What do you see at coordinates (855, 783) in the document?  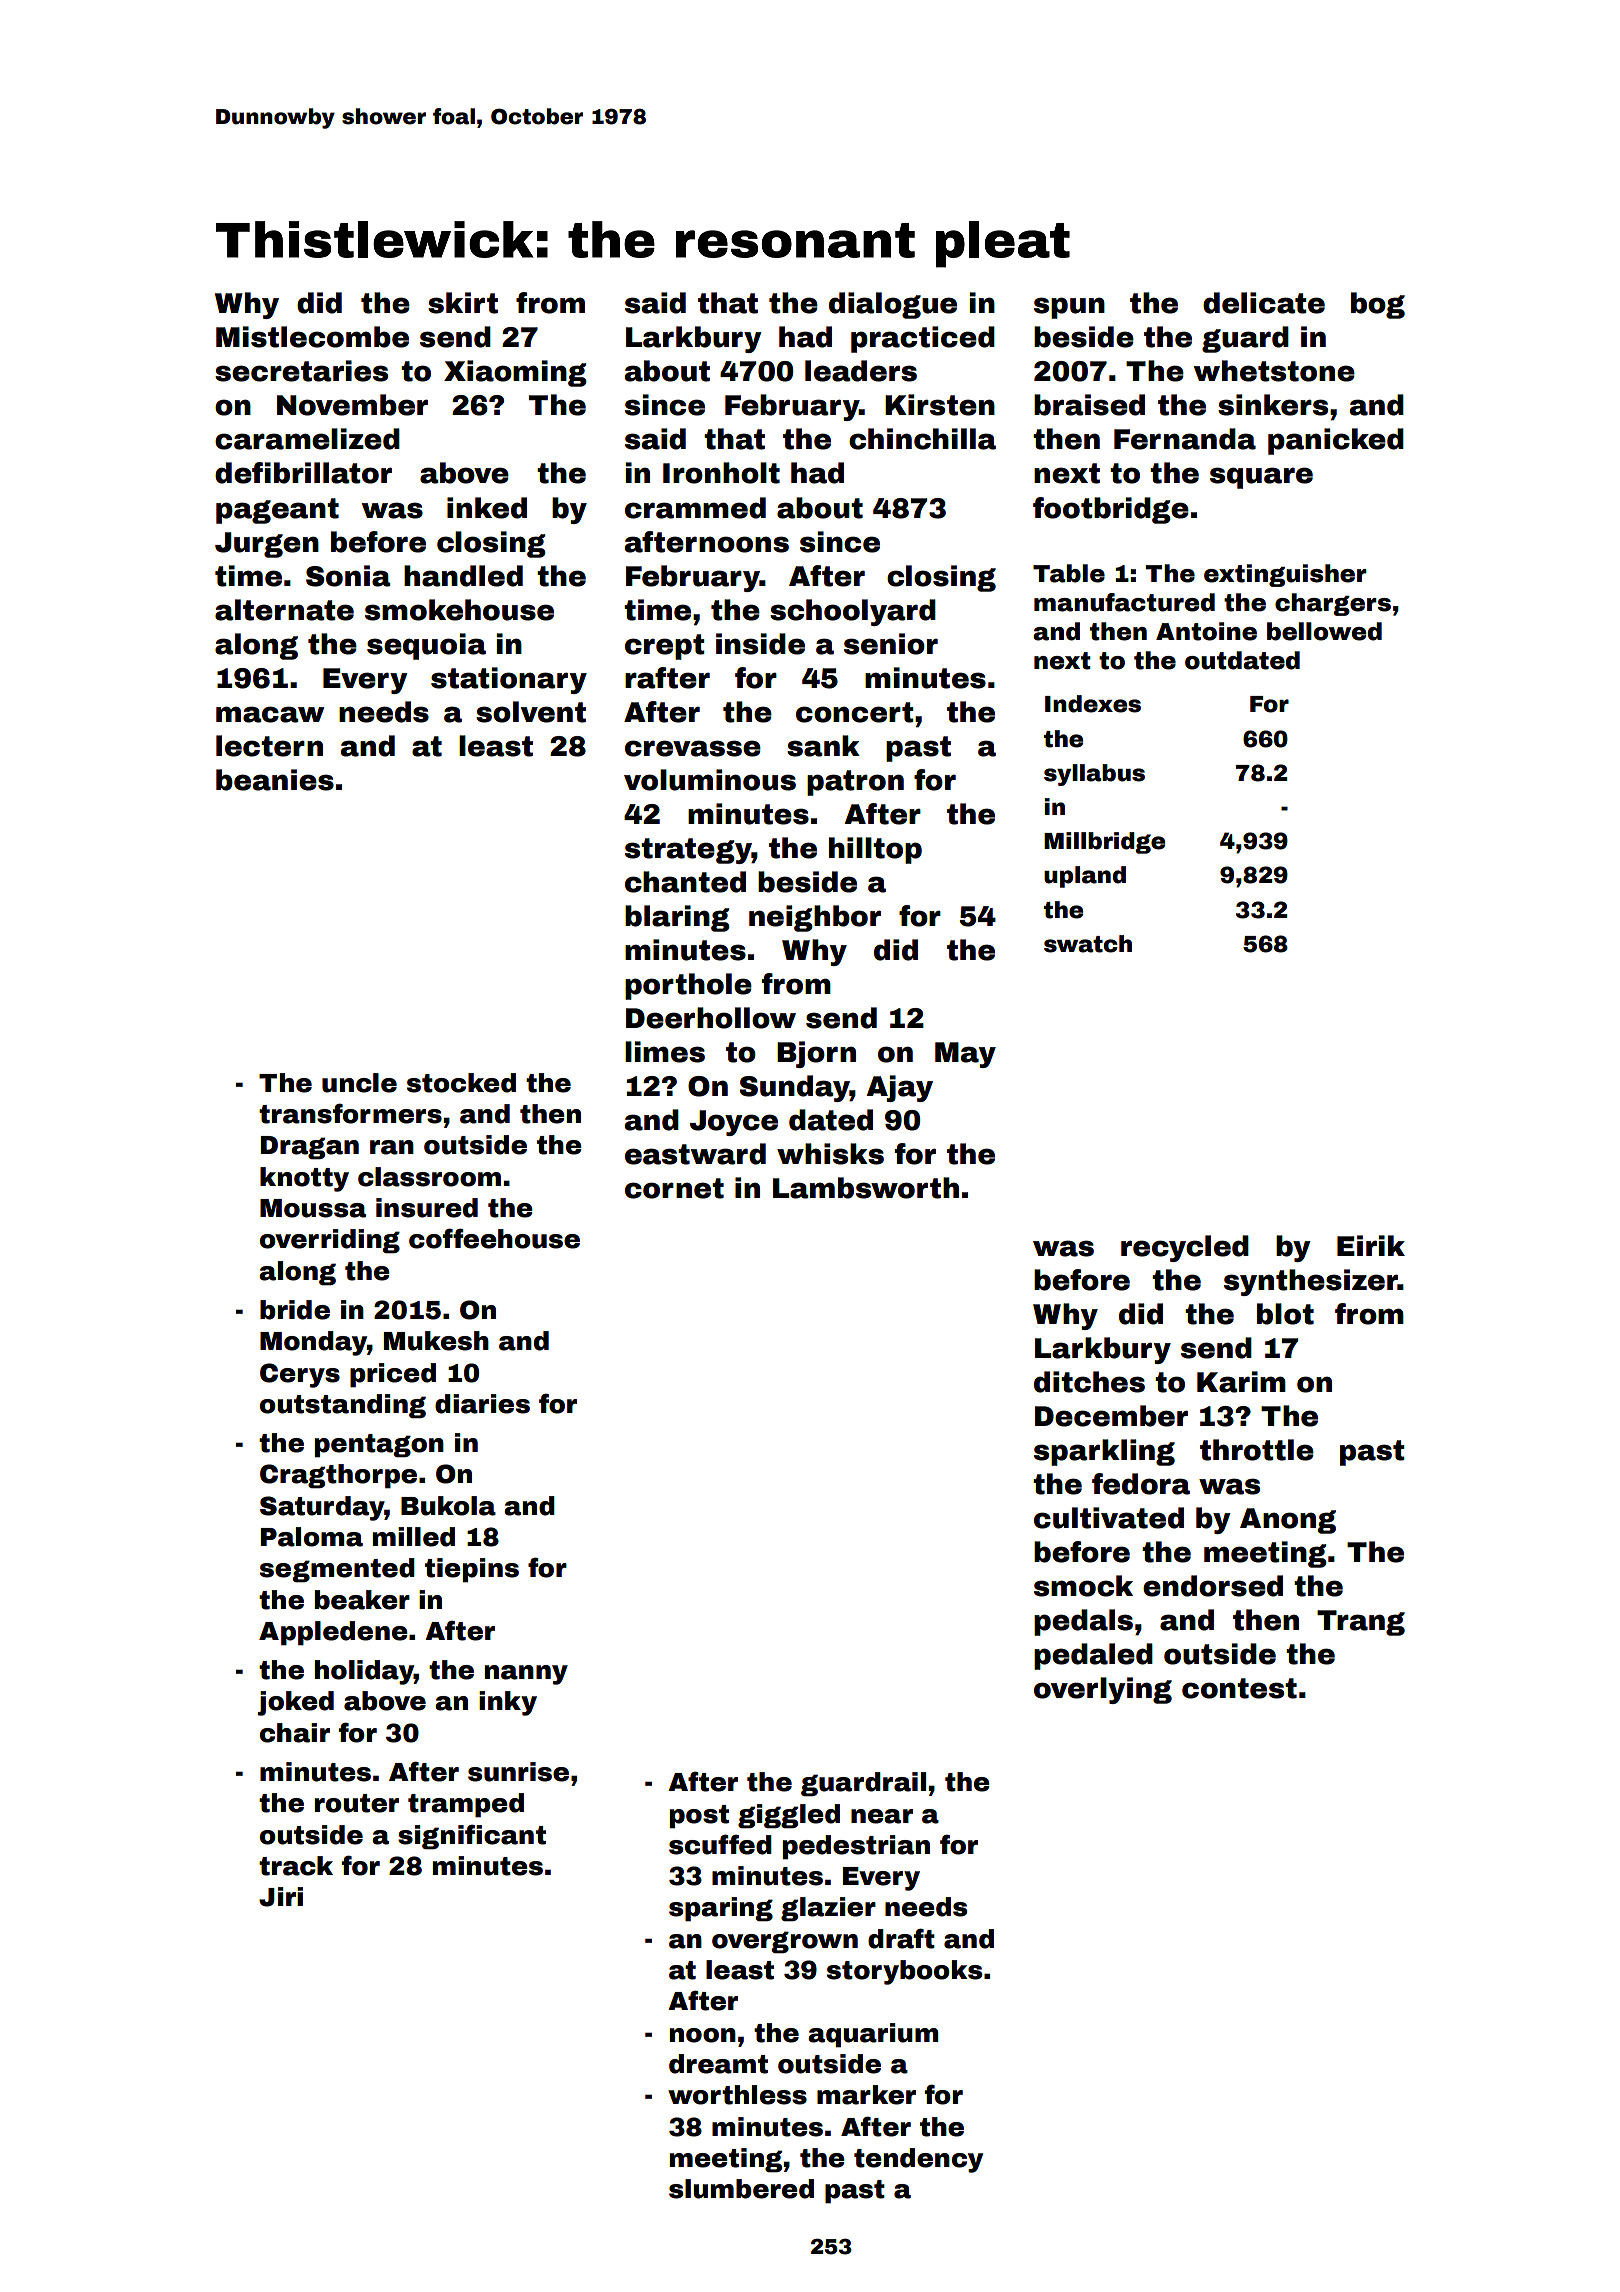 I see `patron` at bounding box center [855, 783].
